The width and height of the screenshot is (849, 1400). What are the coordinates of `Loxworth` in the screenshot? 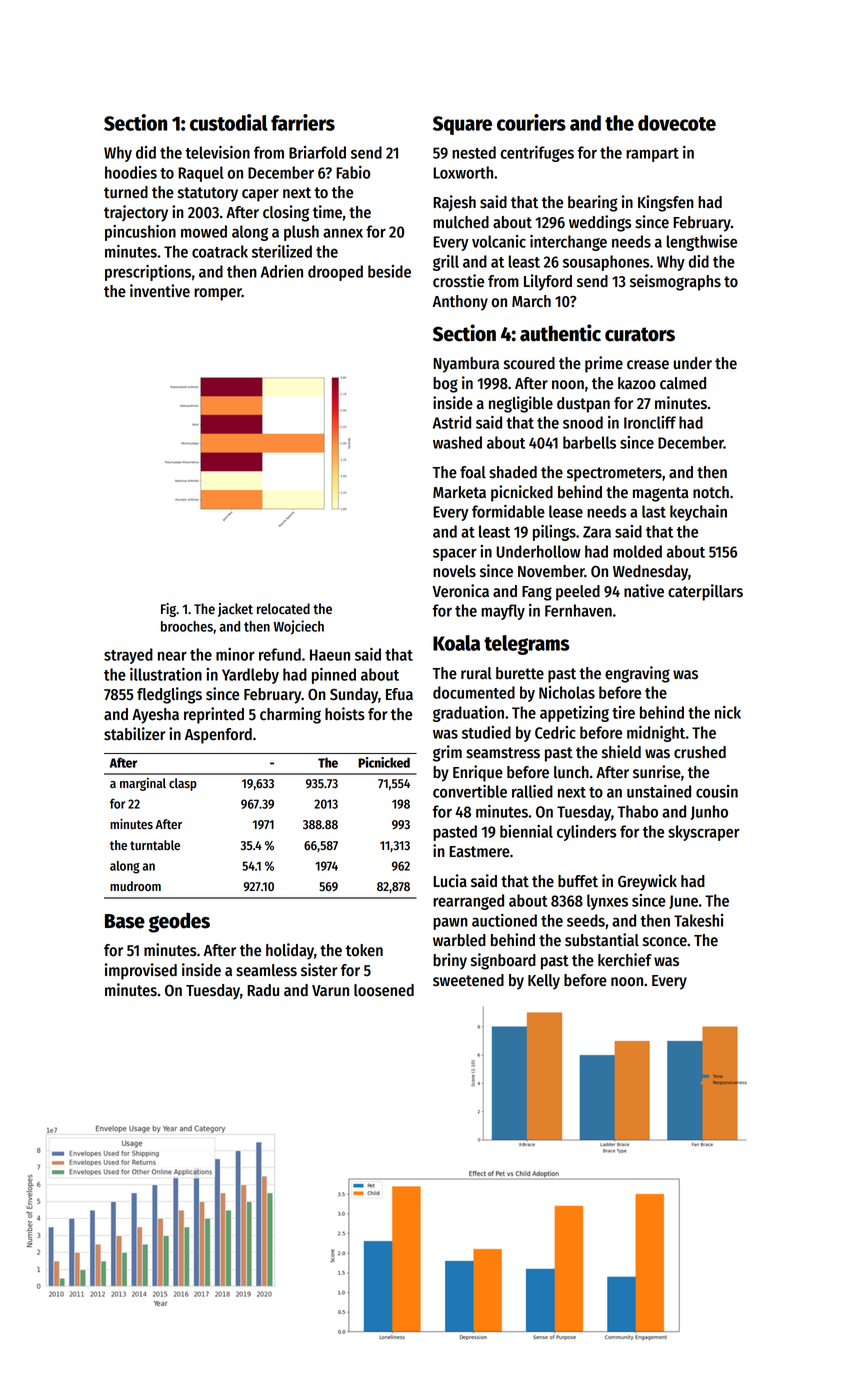 It's located at (463, 172).
